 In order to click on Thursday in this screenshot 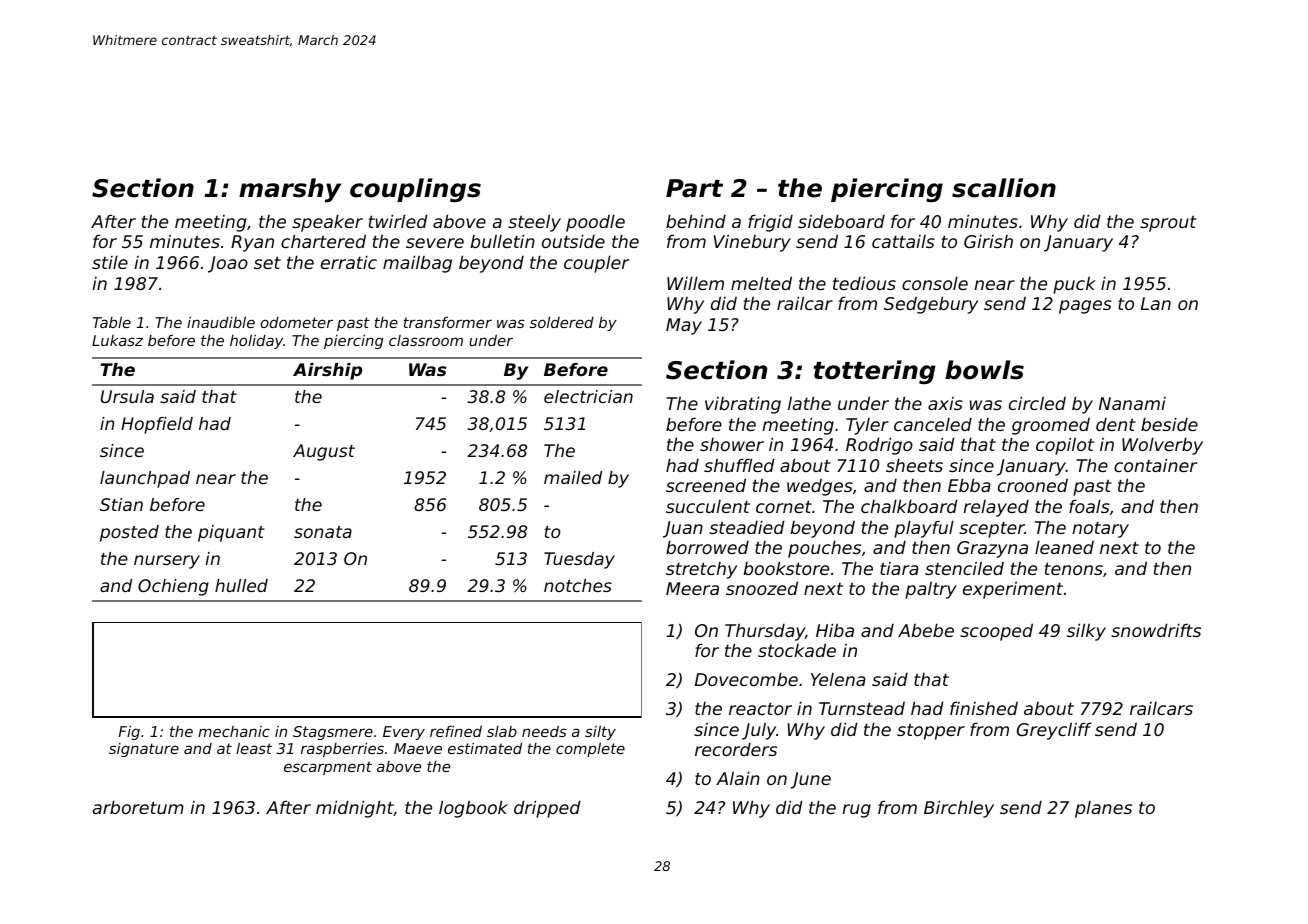, I will do `click(765, 632)`.
